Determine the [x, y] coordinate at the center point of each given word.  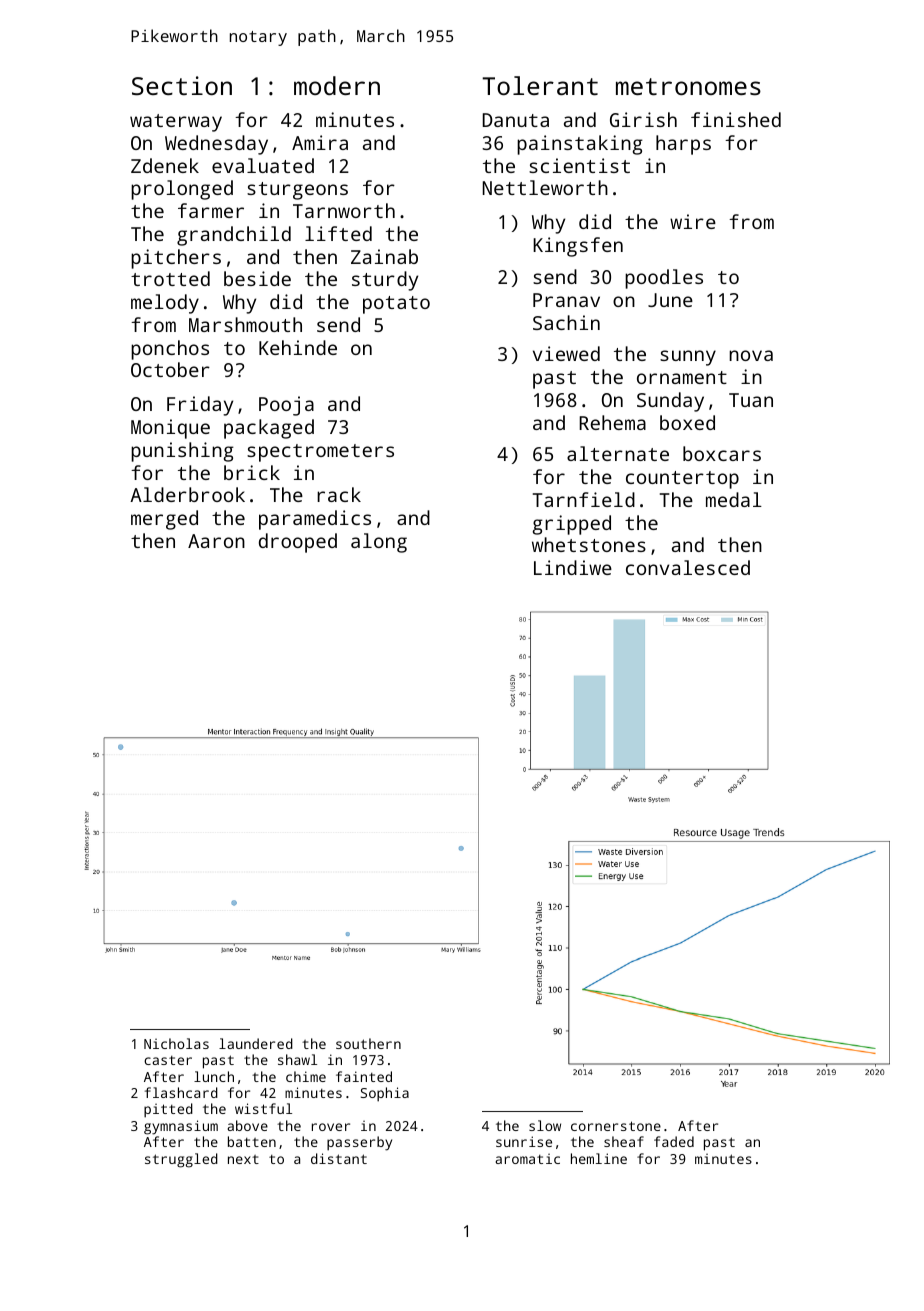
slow [545, 1125]
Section [182, 85]
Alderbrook [187, 494]
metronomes [688, 86]
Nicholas [176, 1043]
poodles [664, 279]
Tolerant [540, 85]
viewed [566, 353]
